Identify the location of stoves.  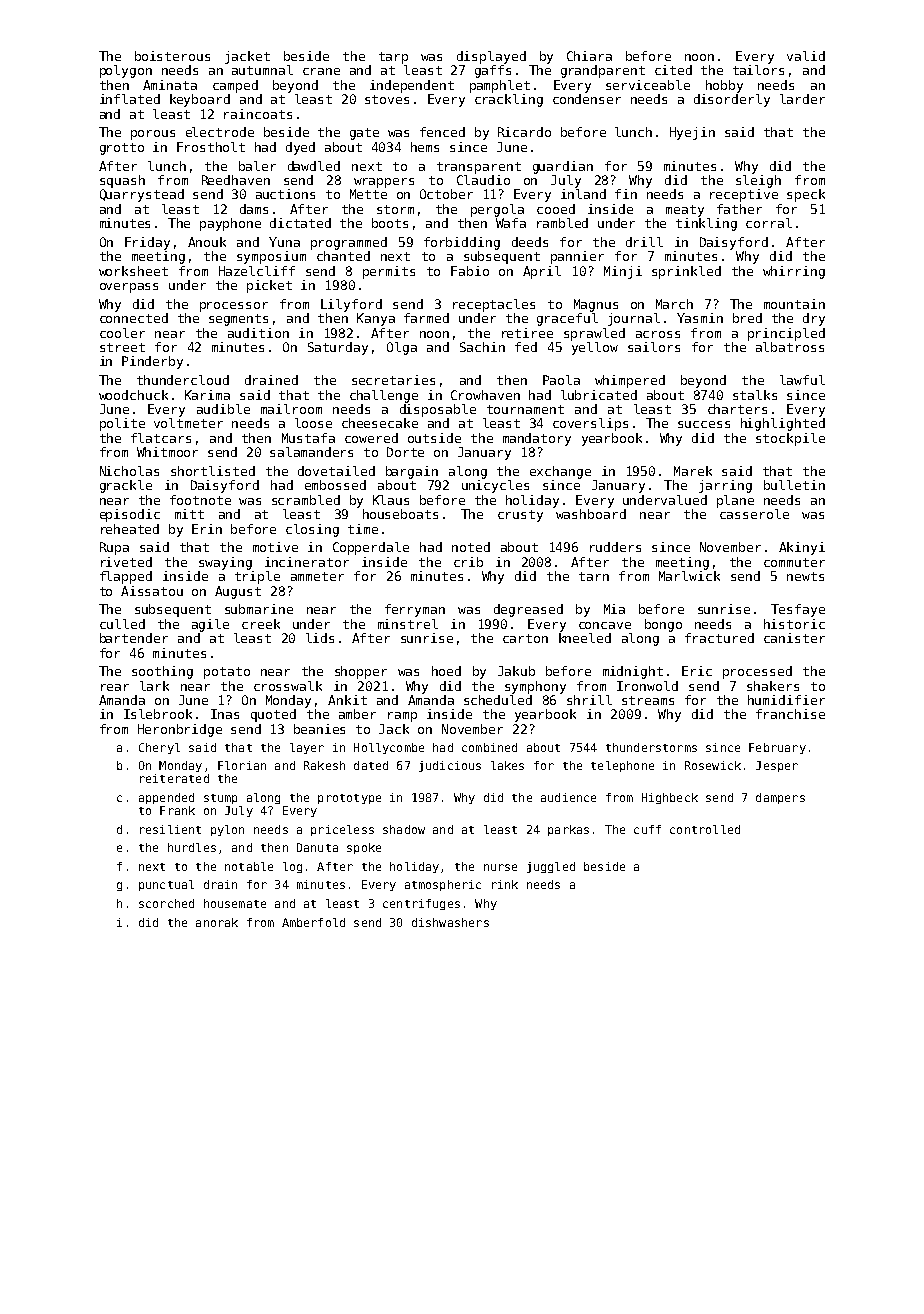
(387, 99).
